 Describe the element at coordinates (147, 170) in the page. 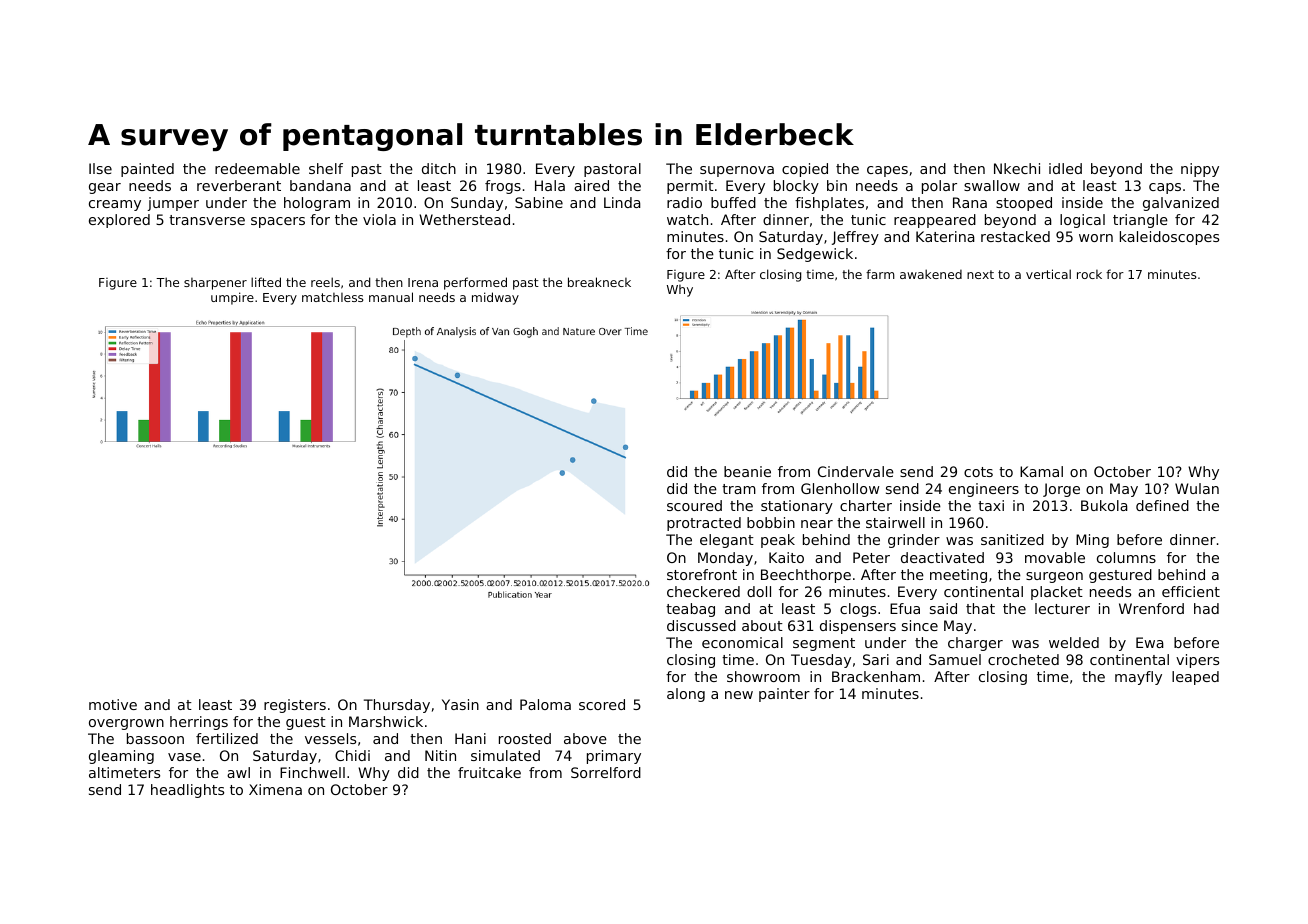

I see `painted` at that location.
